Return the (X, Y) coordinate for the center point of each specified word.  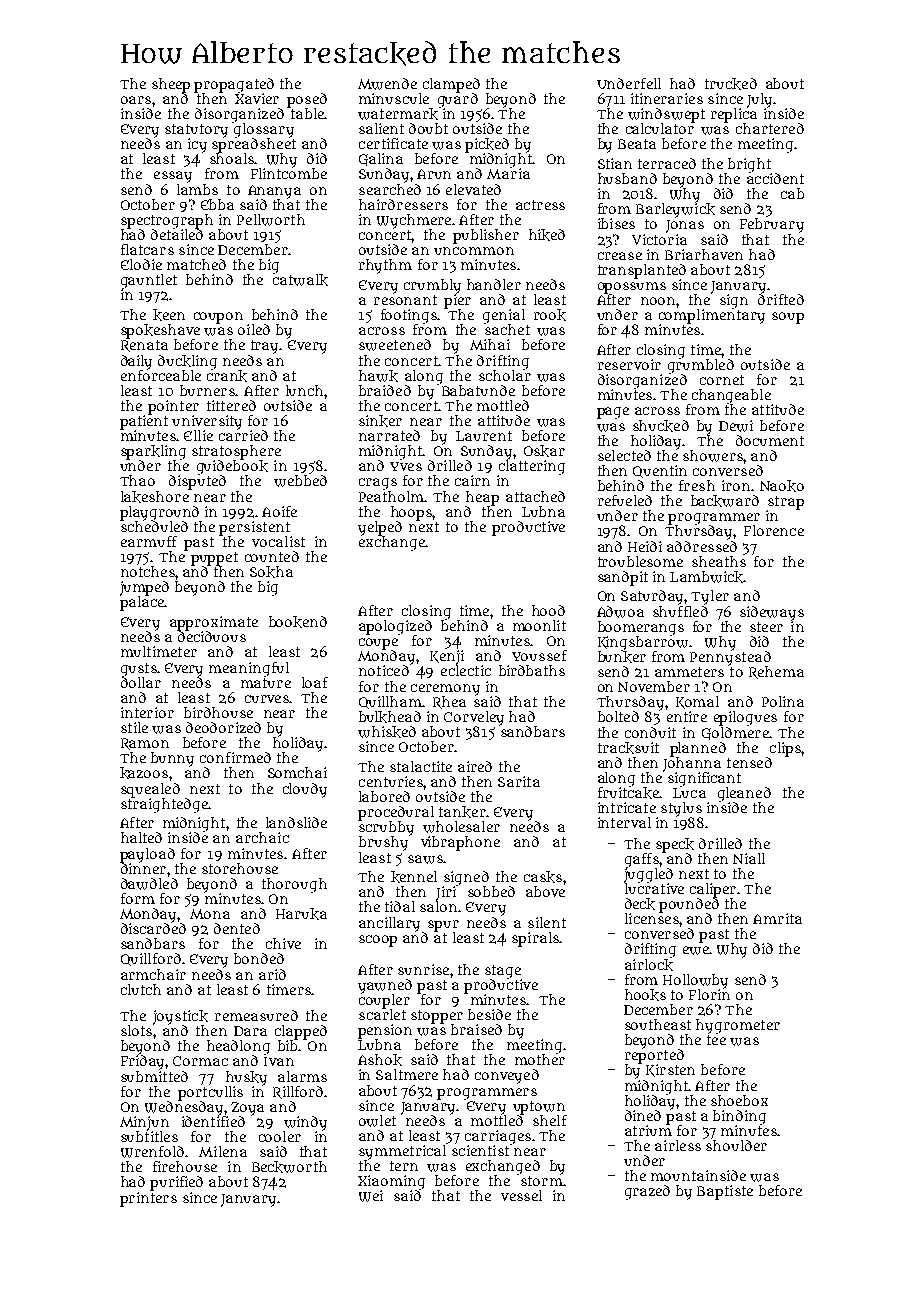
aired (475, 766)
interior (147, 712)
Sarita (519, 781)
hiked (547, 235)
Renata (144, 346)
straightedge (164, 805)
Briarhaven (704, 254)
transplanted (642, 271)
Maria (508, 173)
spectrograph (167, 221)
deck (640, 904)
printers (148, 1199)
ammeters (689, 672)
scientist (480, 1150)
